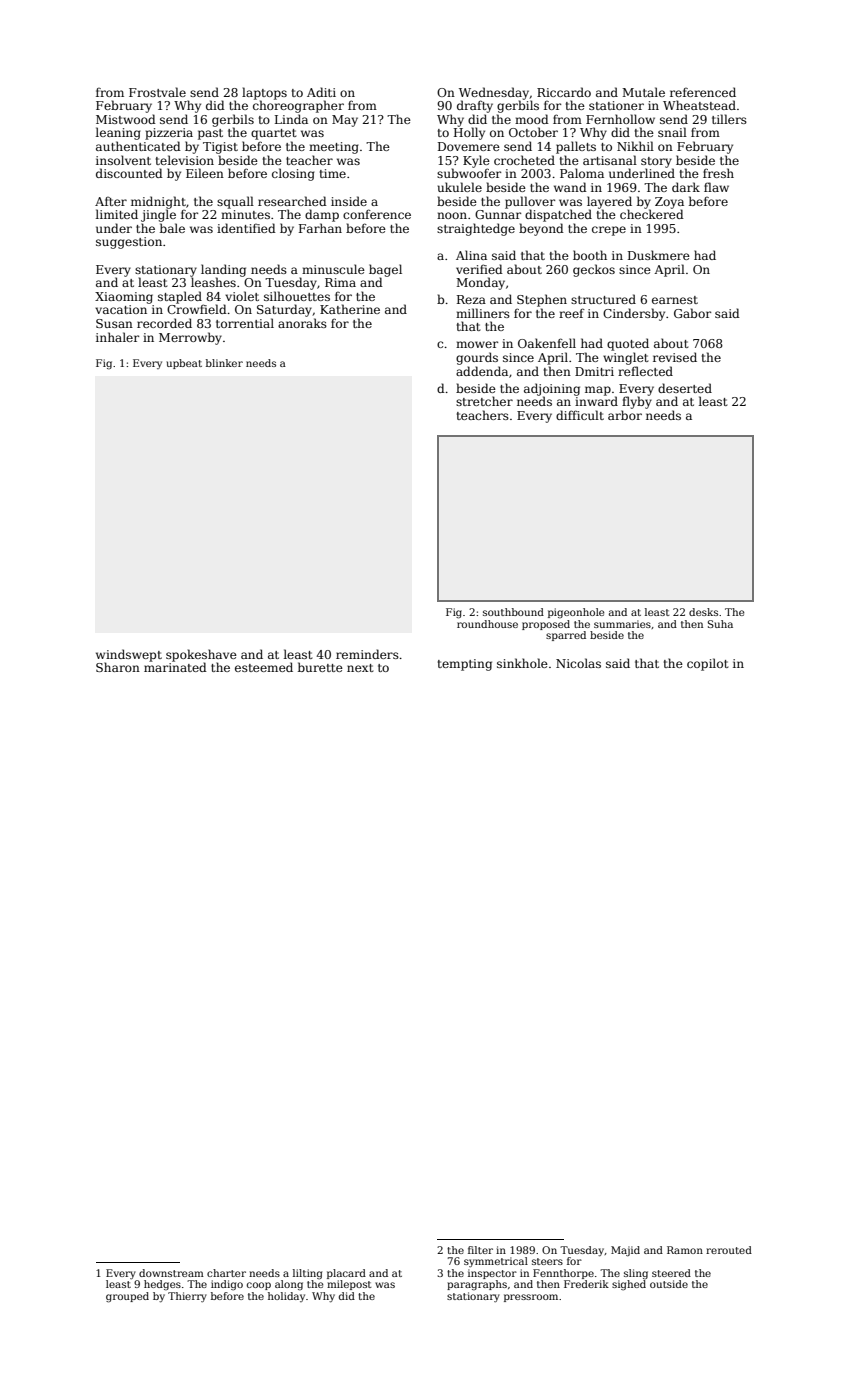  Describe the element at coordinates (171, 1273) in the image. I see `downstream` at that location.
